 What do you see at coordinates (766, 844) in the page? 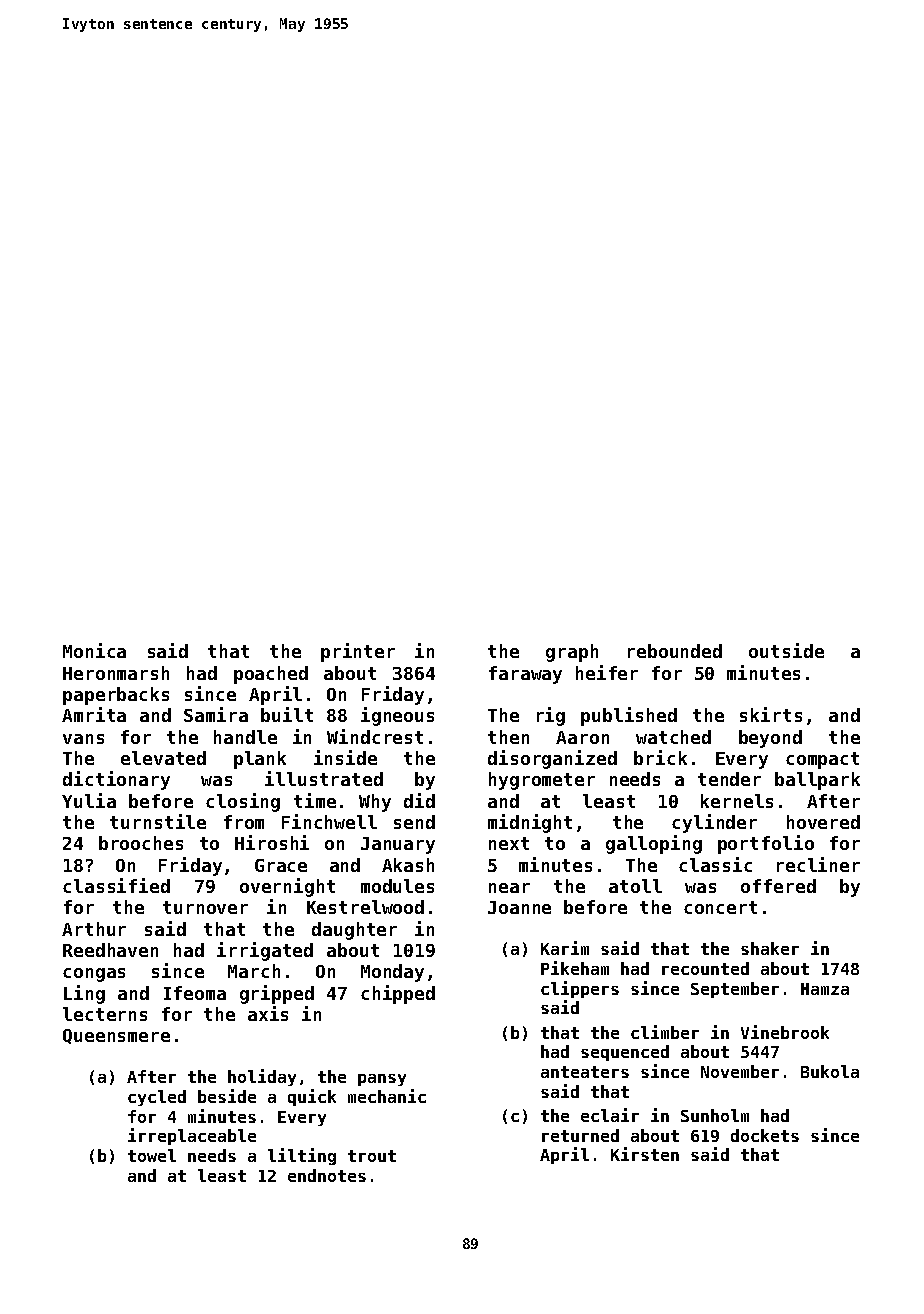
I see `portfolio` at bounding box center [766, 844].
